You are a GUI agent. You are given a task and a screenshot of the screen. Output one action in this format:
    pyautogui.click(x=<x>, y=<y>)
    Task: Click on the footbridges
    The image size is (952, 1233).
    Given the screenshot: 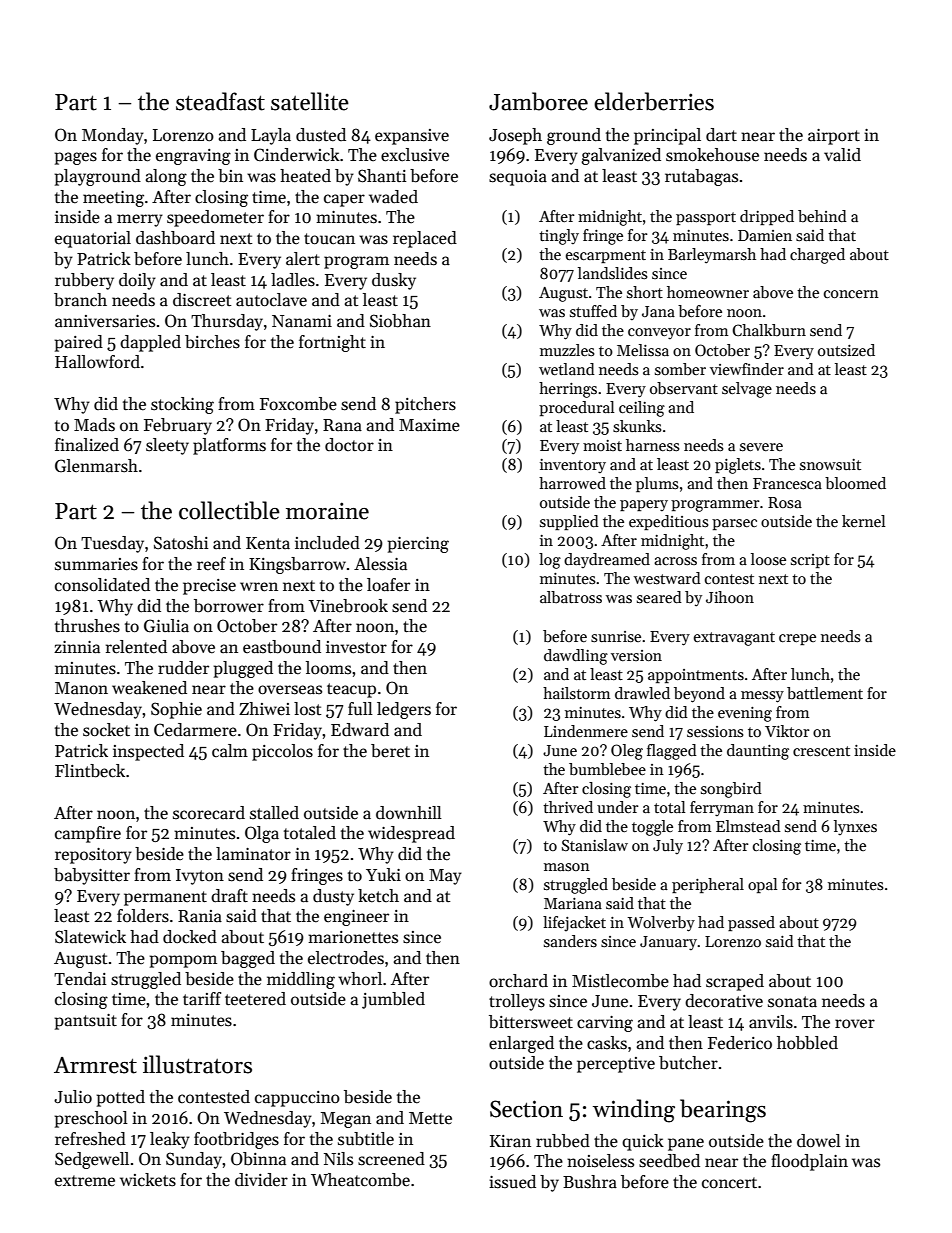 What is the action you would take?
    pyautogui.click(x=236, y=1140)
